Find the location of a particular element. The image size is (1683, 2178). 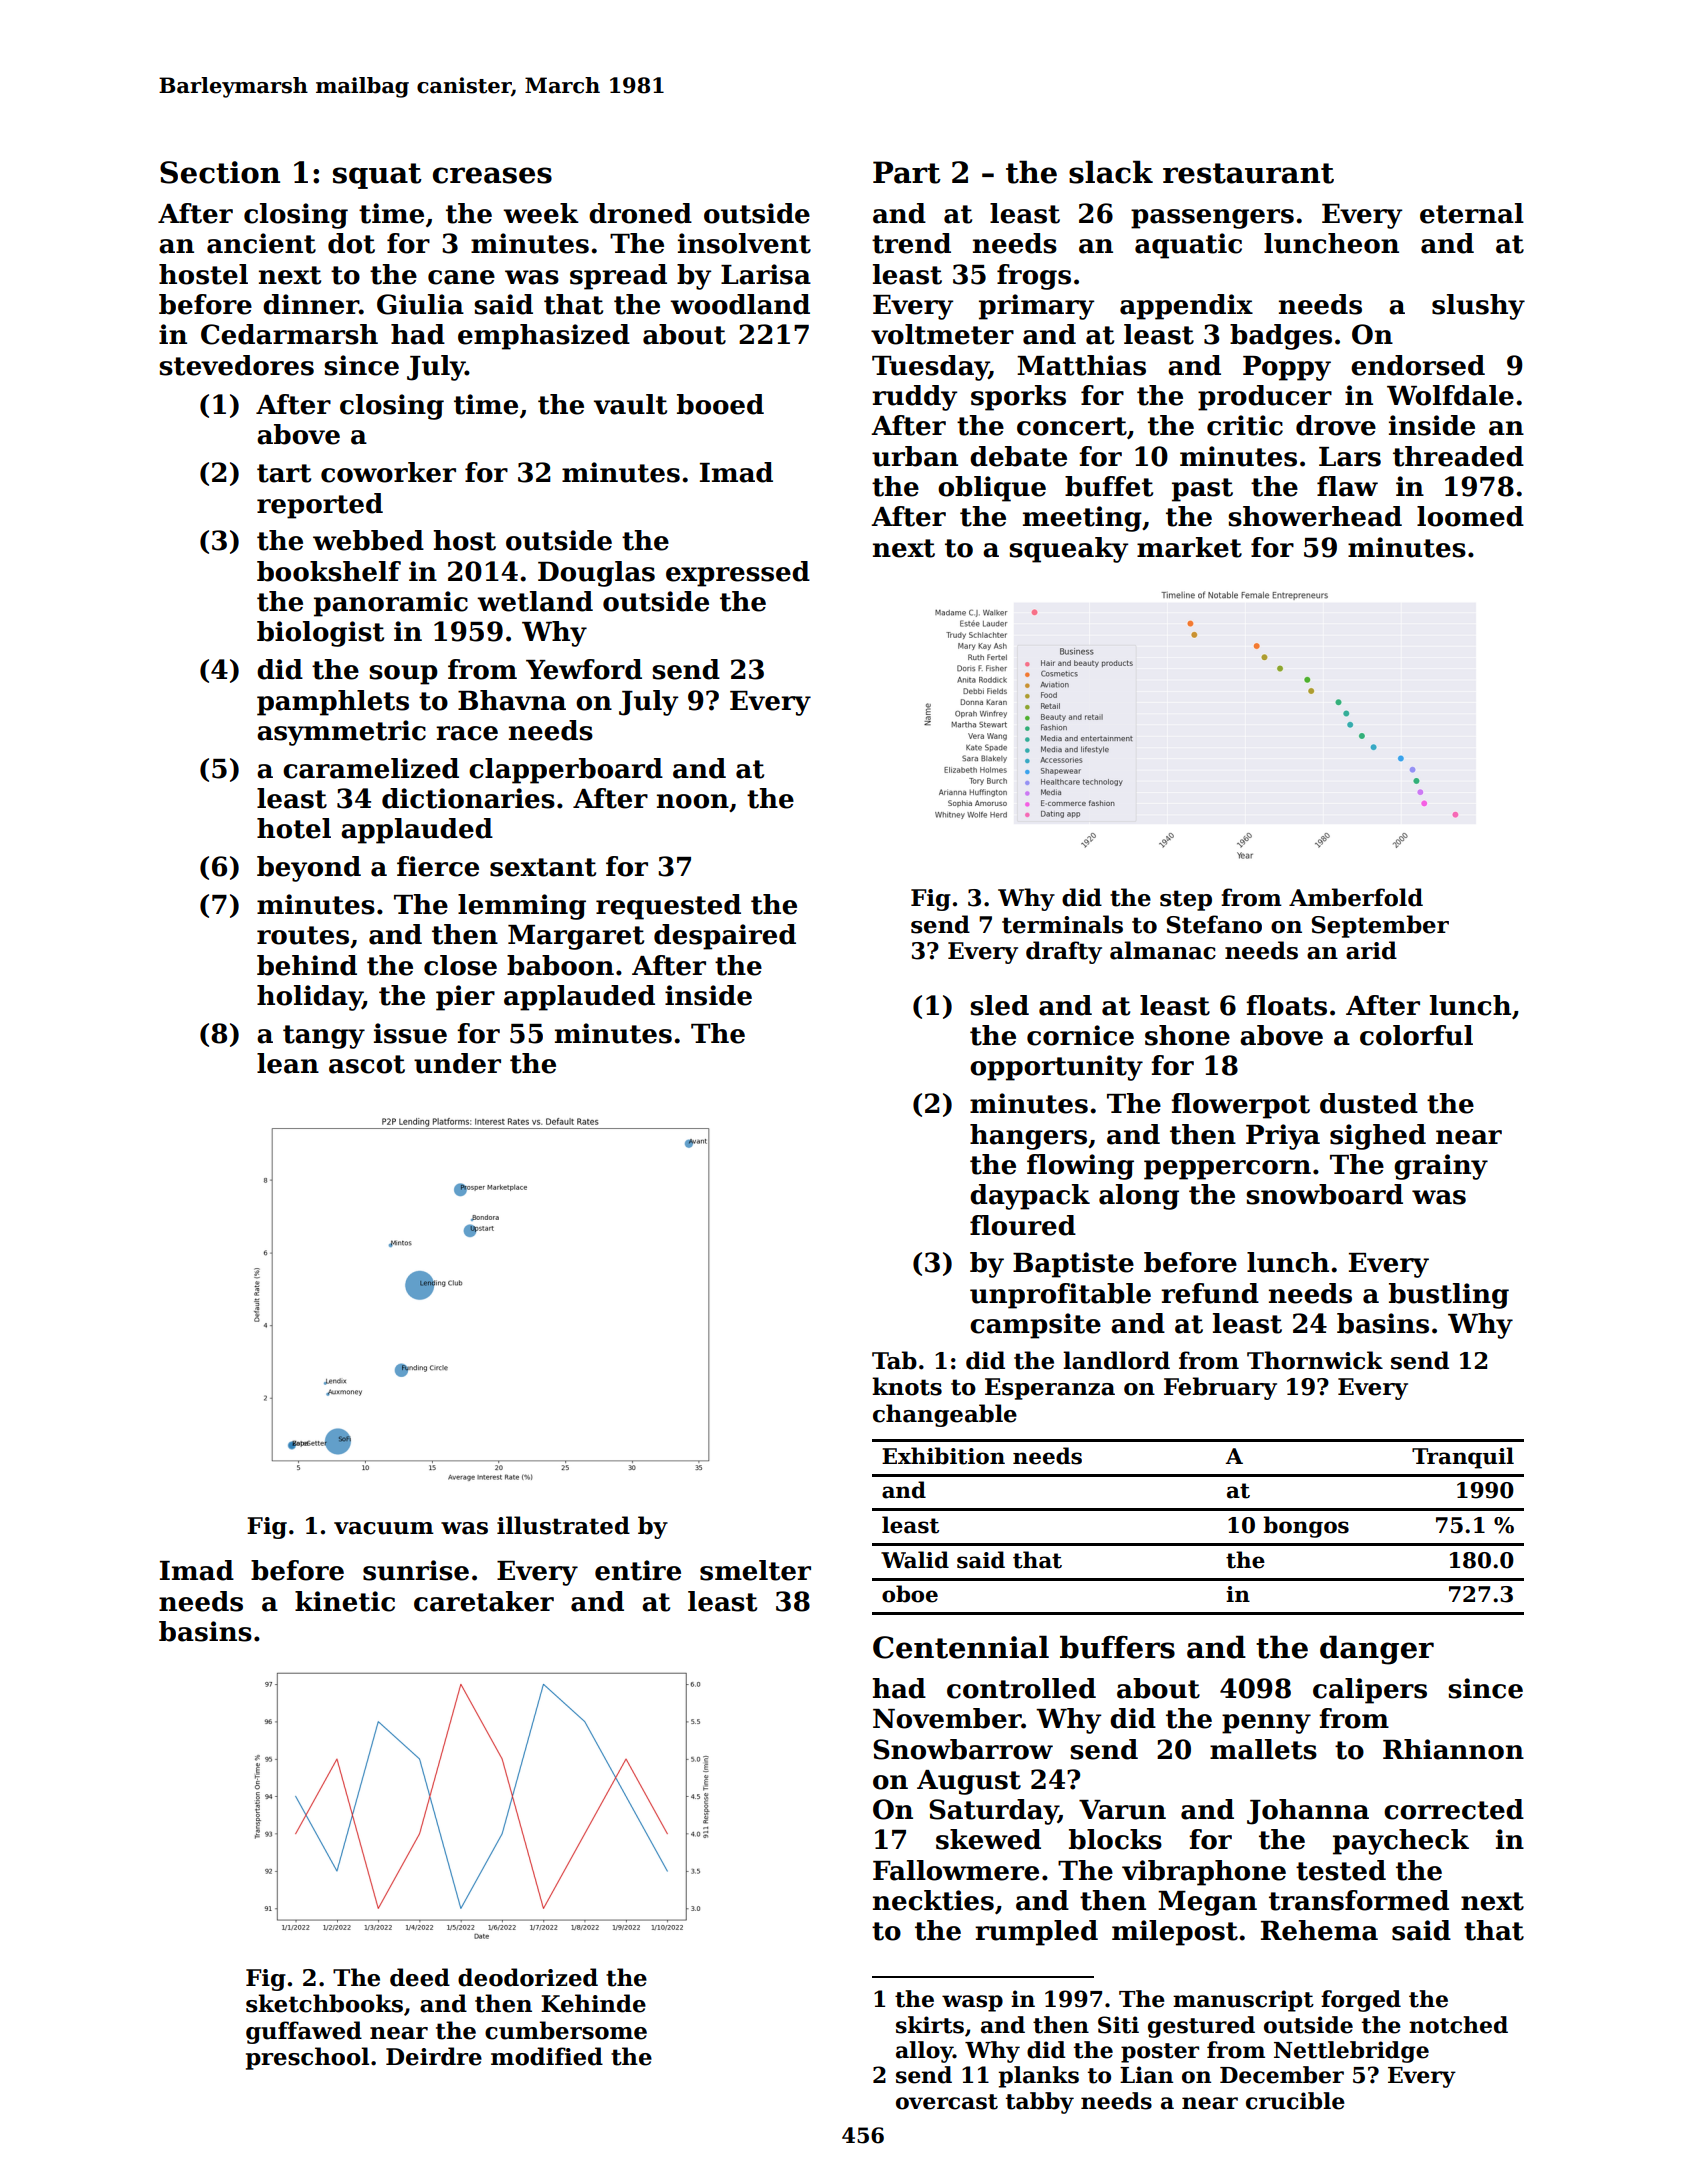

Rhiannon is located at coordinates (1453, 1749).
